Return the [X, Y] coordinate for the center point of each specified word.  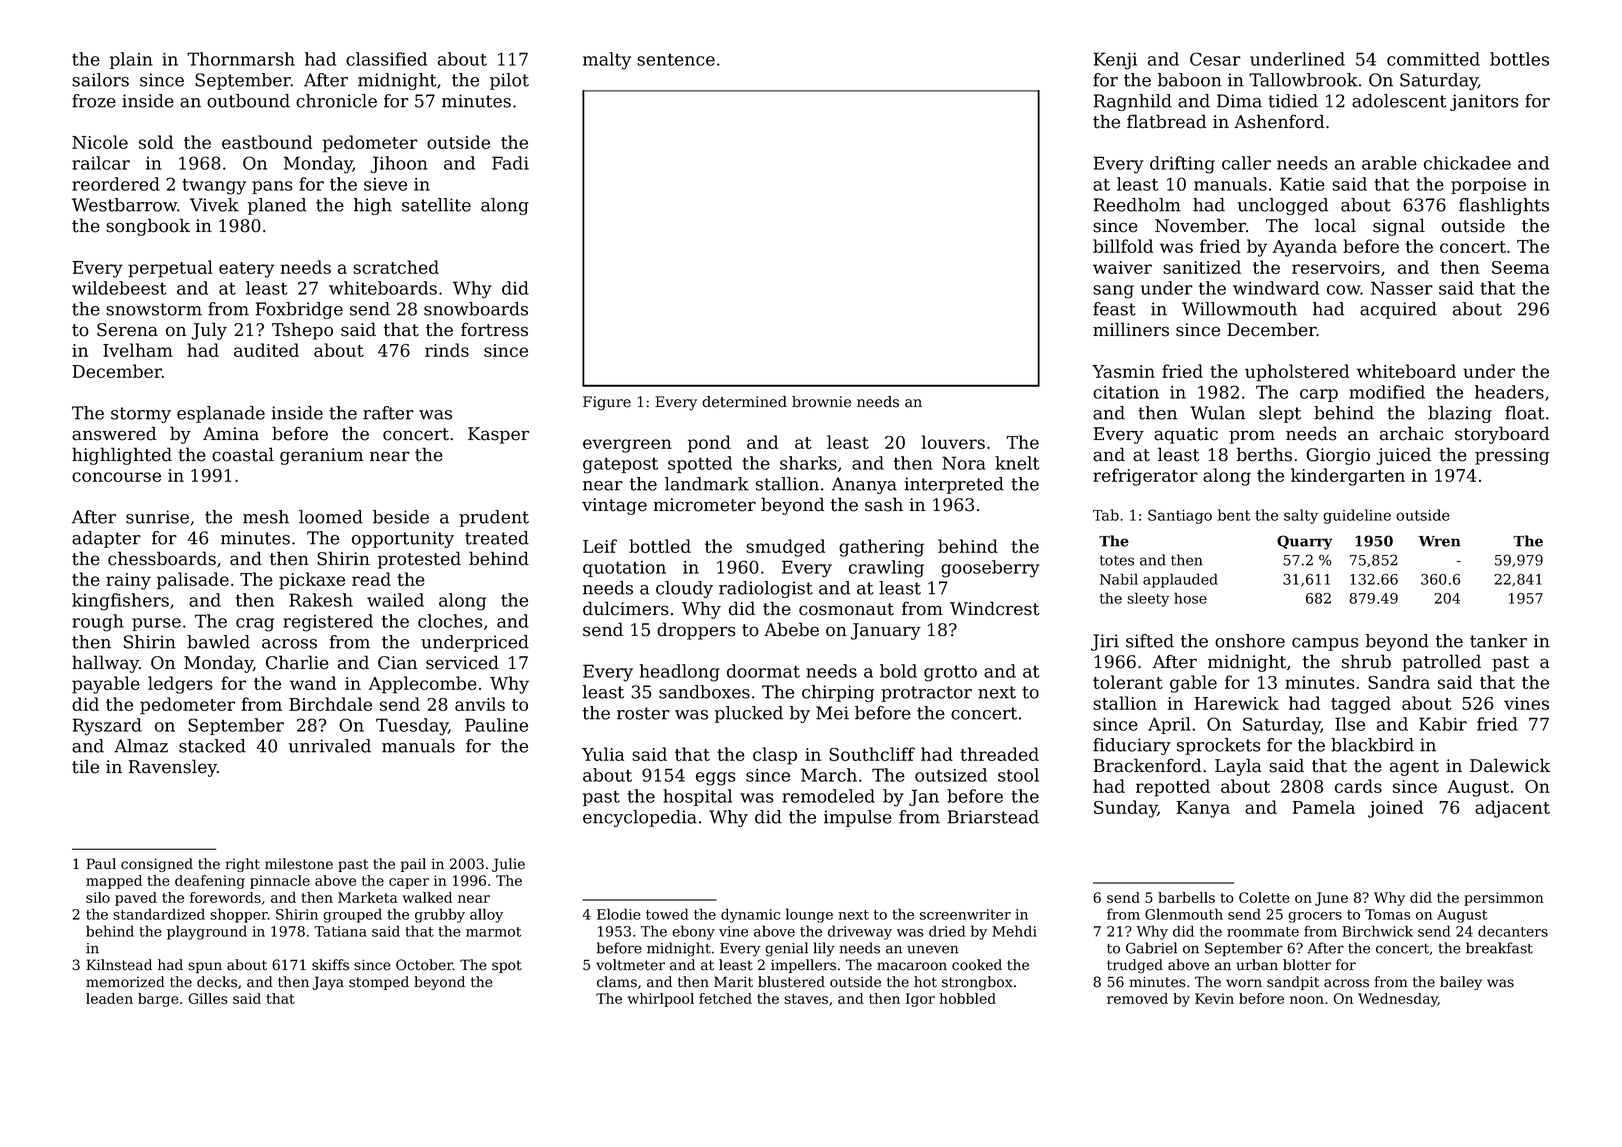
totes [1117, 560]
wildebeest [119, 288]
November [1200, 225]
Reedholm [1137, 205]
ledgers [180, 685]
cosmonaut [846, 609]
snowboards [476, 309]
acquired [1398, 310]
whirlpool [660, 1000]
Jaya [328, 983]
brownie [821, 402]
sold [156, 142]
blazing [1460, 414]
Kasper [498, 435]
